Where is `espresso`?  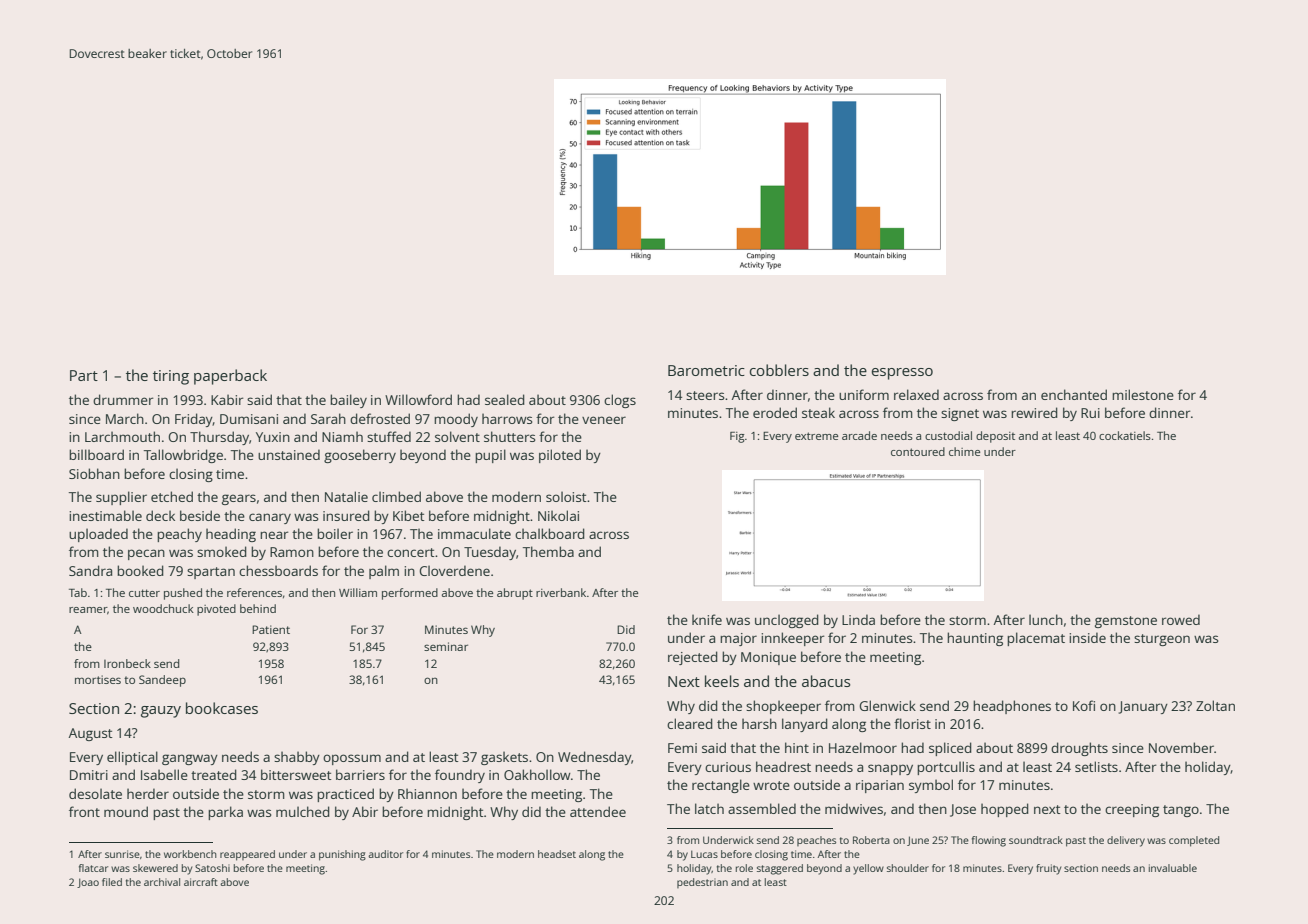 espresso is located at coordinates (902, 374).
